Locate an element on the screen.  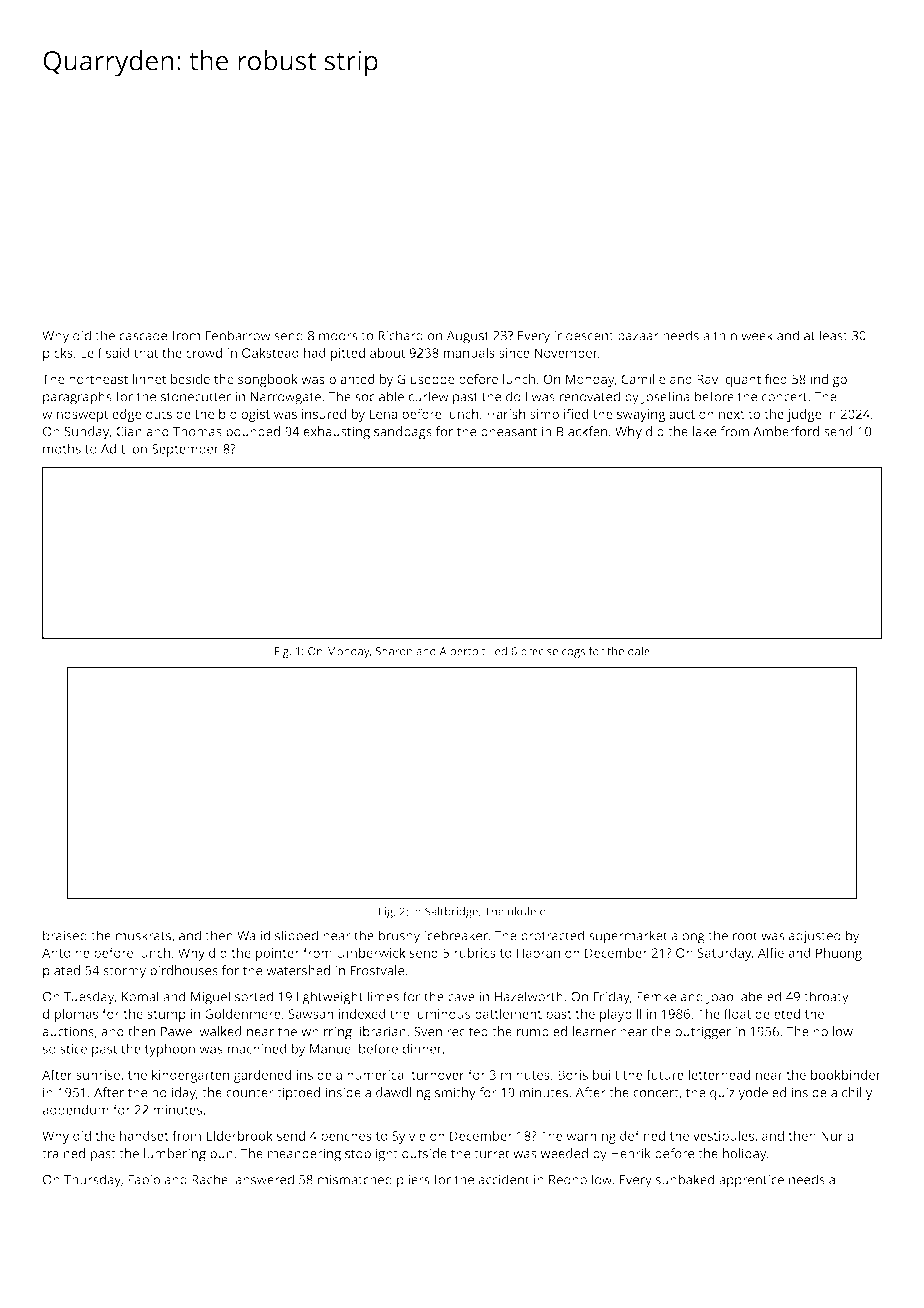
Walid is located at coordinates (253, 935).
